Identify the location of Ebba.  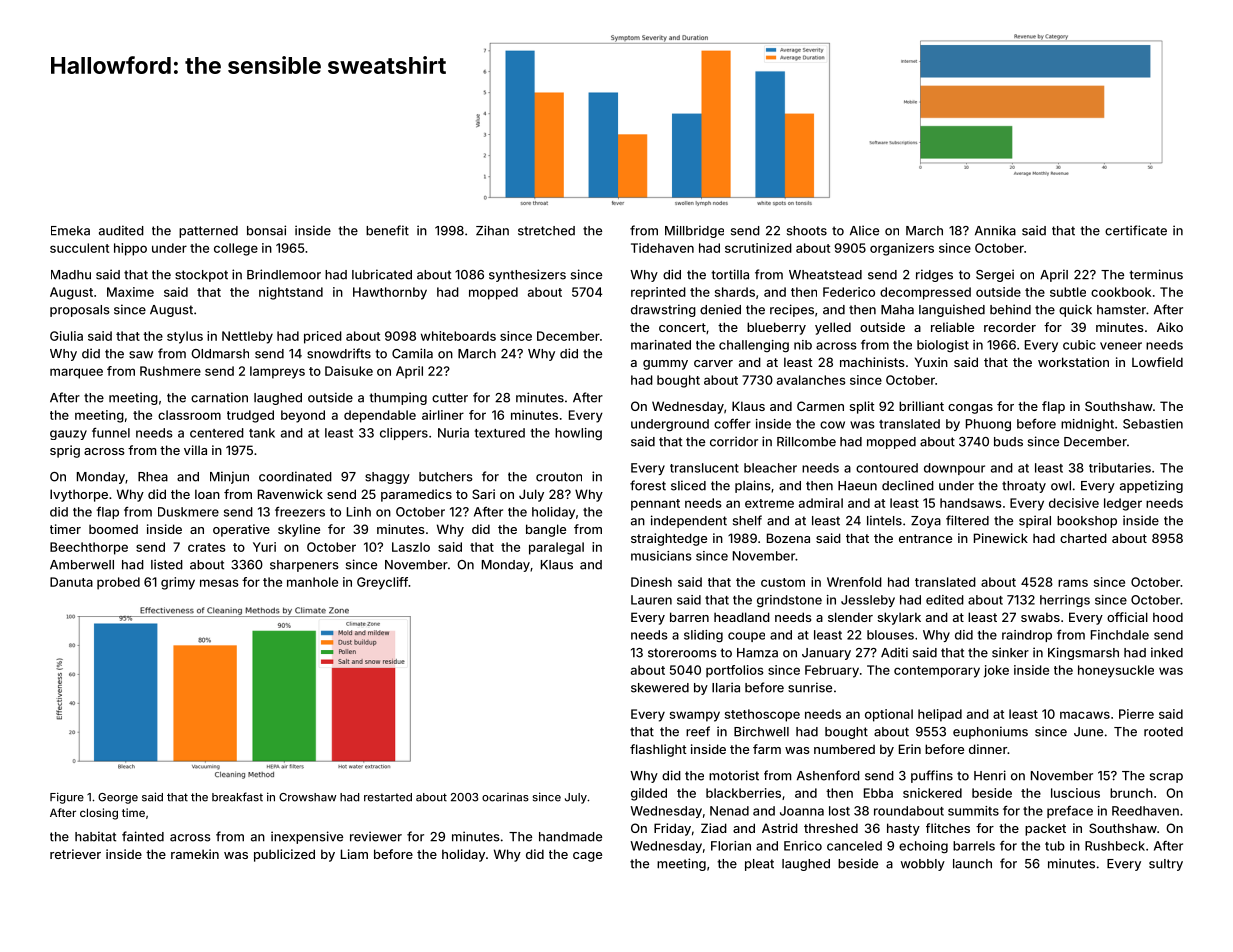
(878, 793).
